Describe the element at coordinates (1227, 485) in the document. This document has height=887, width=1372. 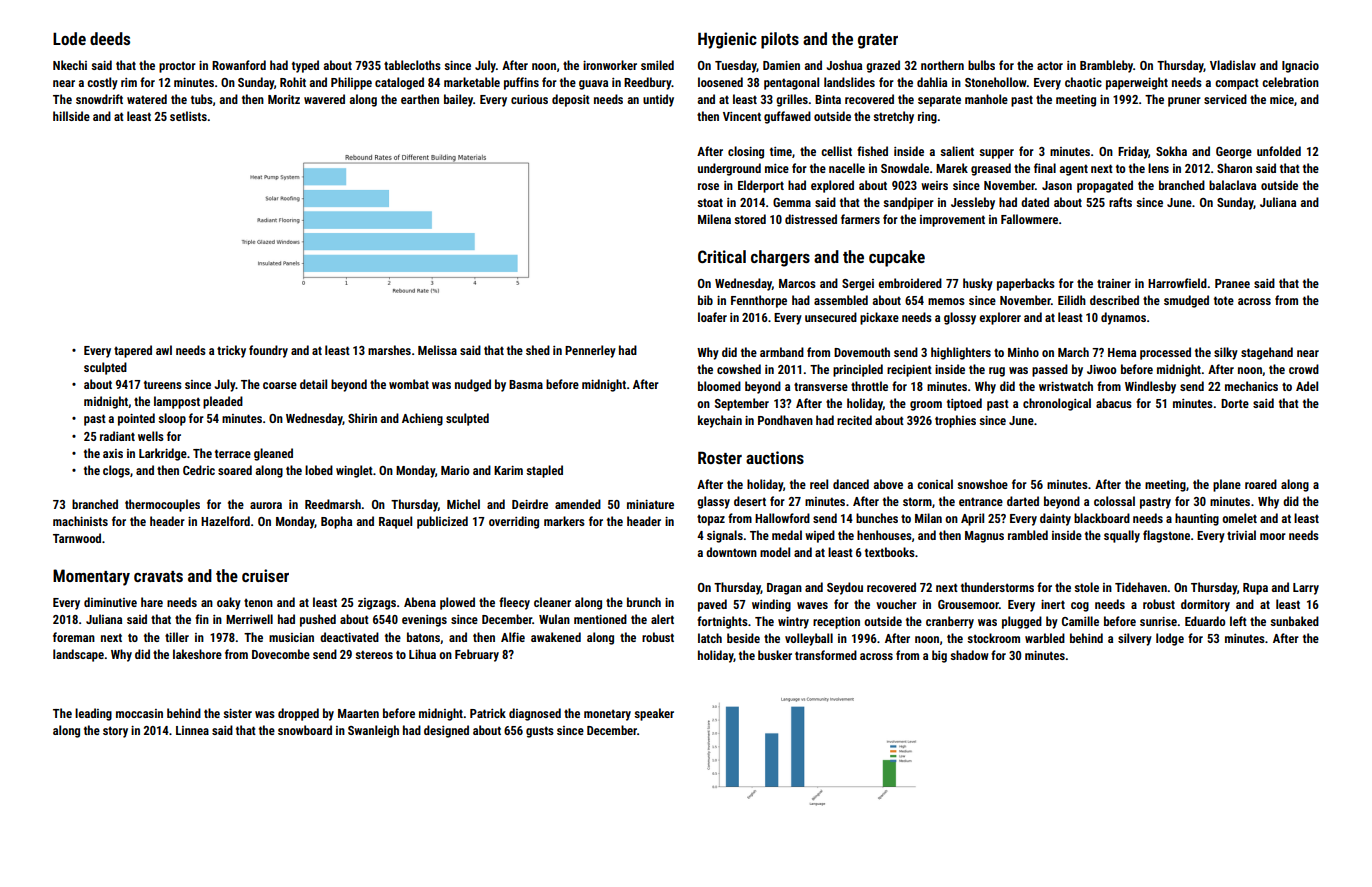
I see `plane` at that location.
